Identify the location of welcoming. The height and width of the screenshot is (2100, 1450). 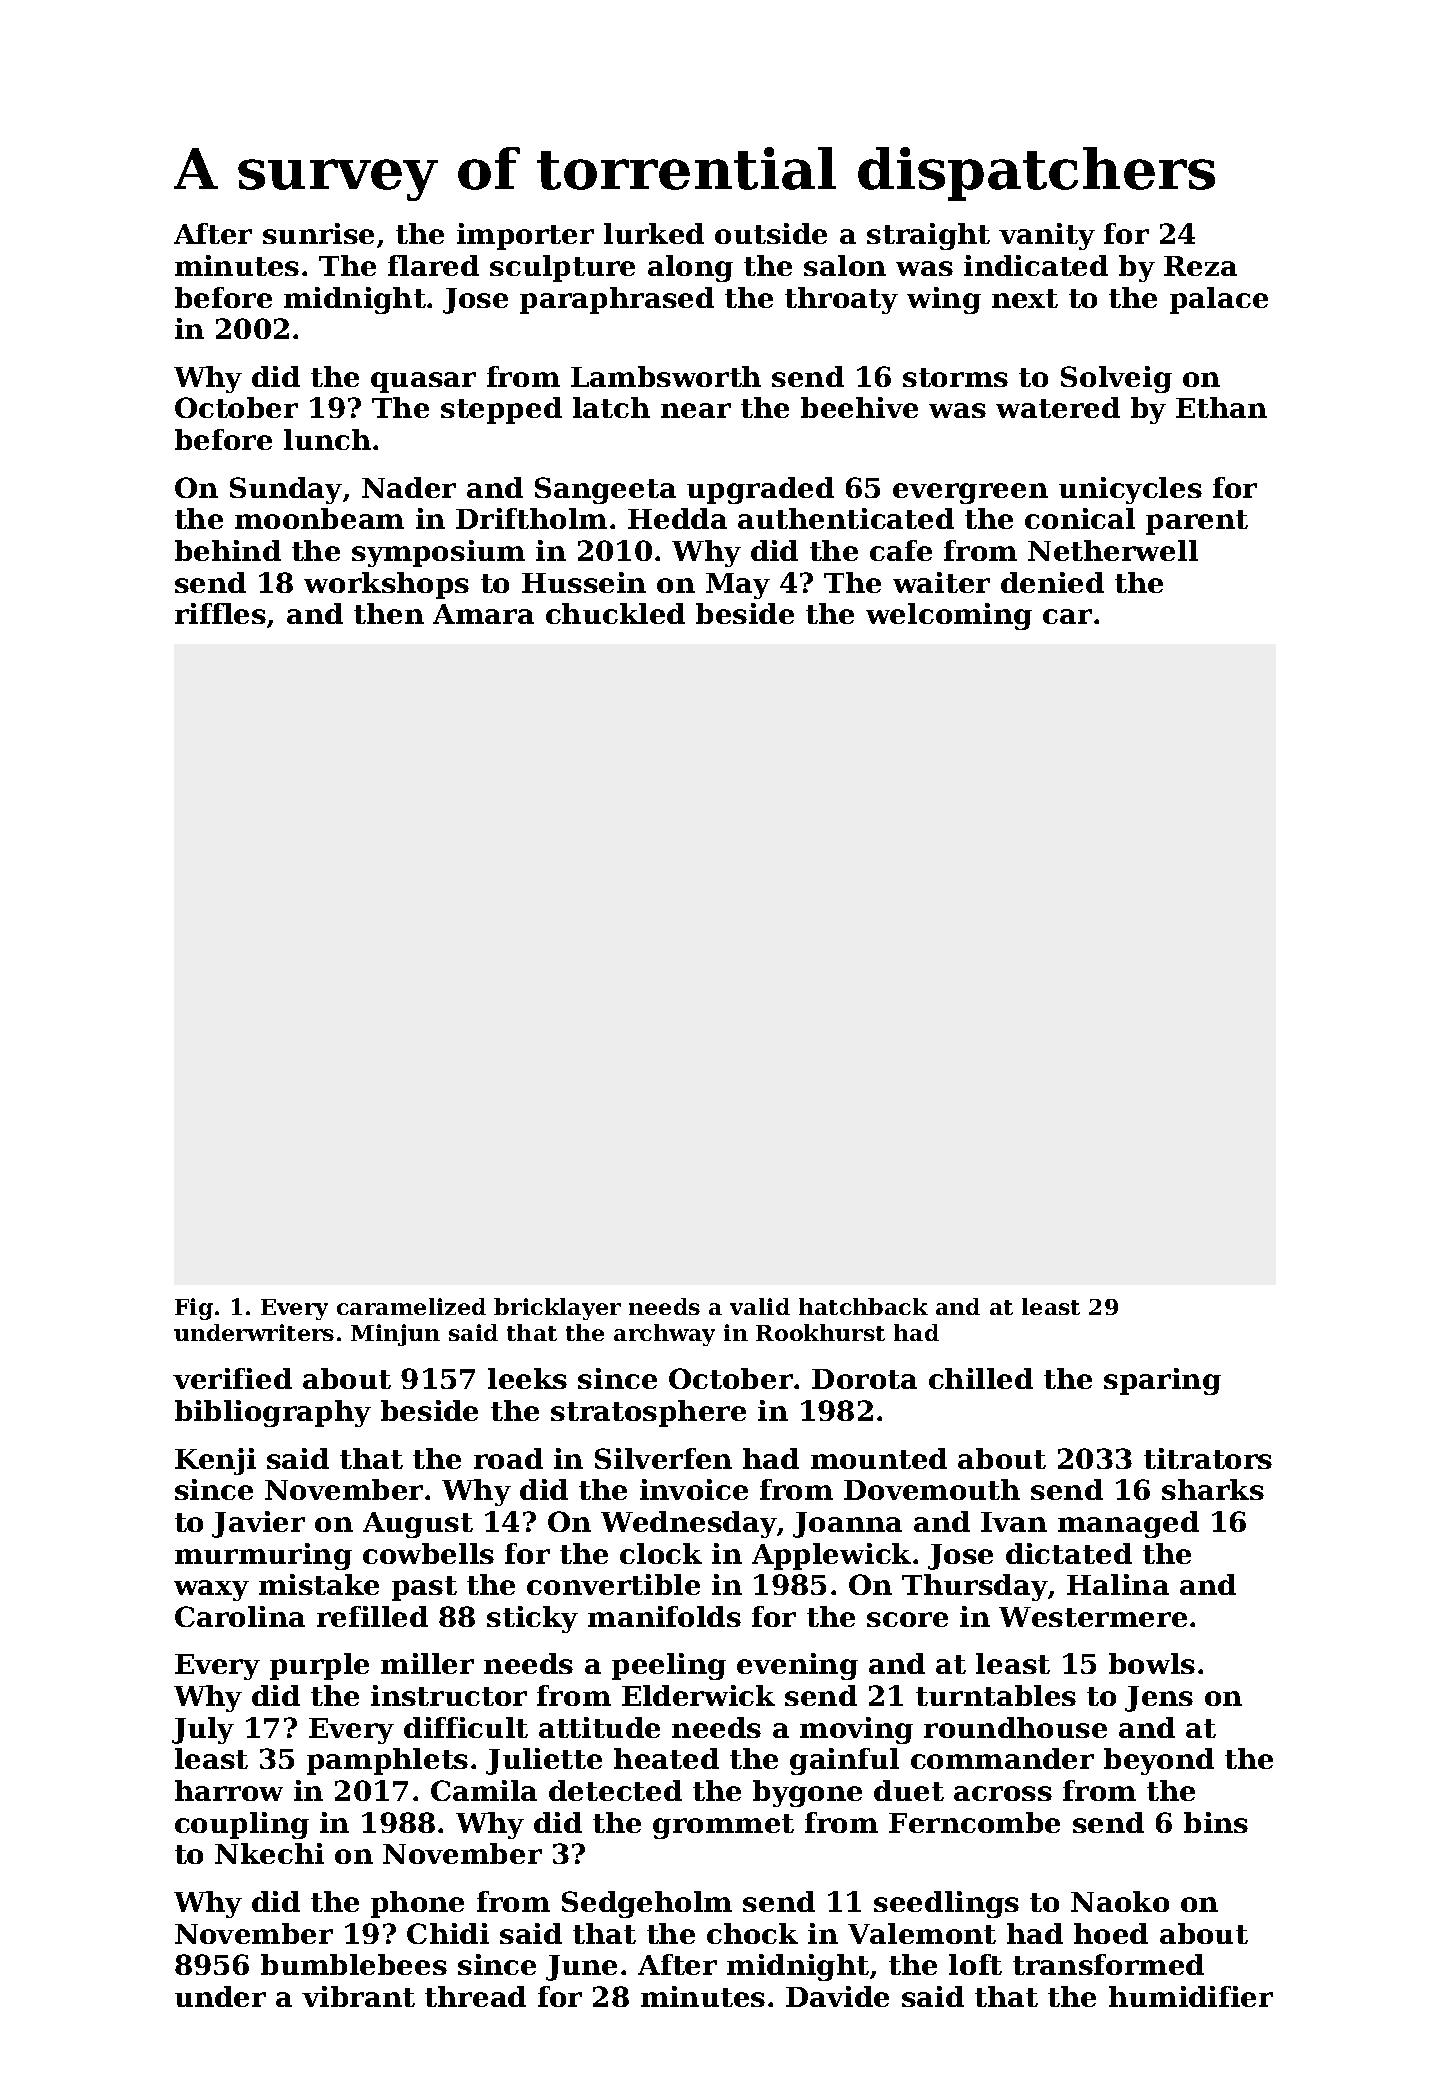
(949, 616).
